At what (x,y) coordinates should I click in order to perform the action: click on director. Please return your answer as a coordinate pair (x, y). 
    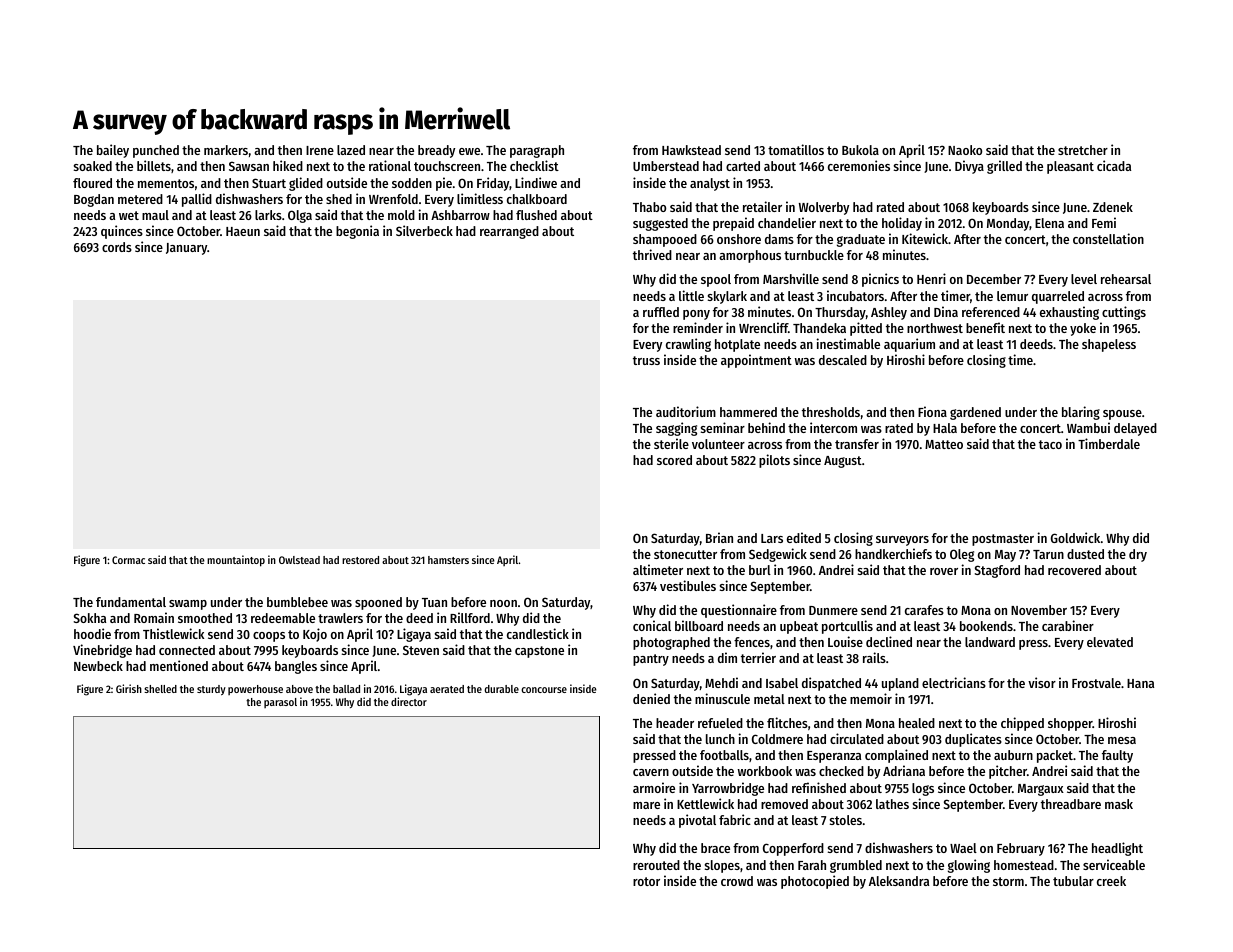
    Looking at the image, I should click on (409, 701).
